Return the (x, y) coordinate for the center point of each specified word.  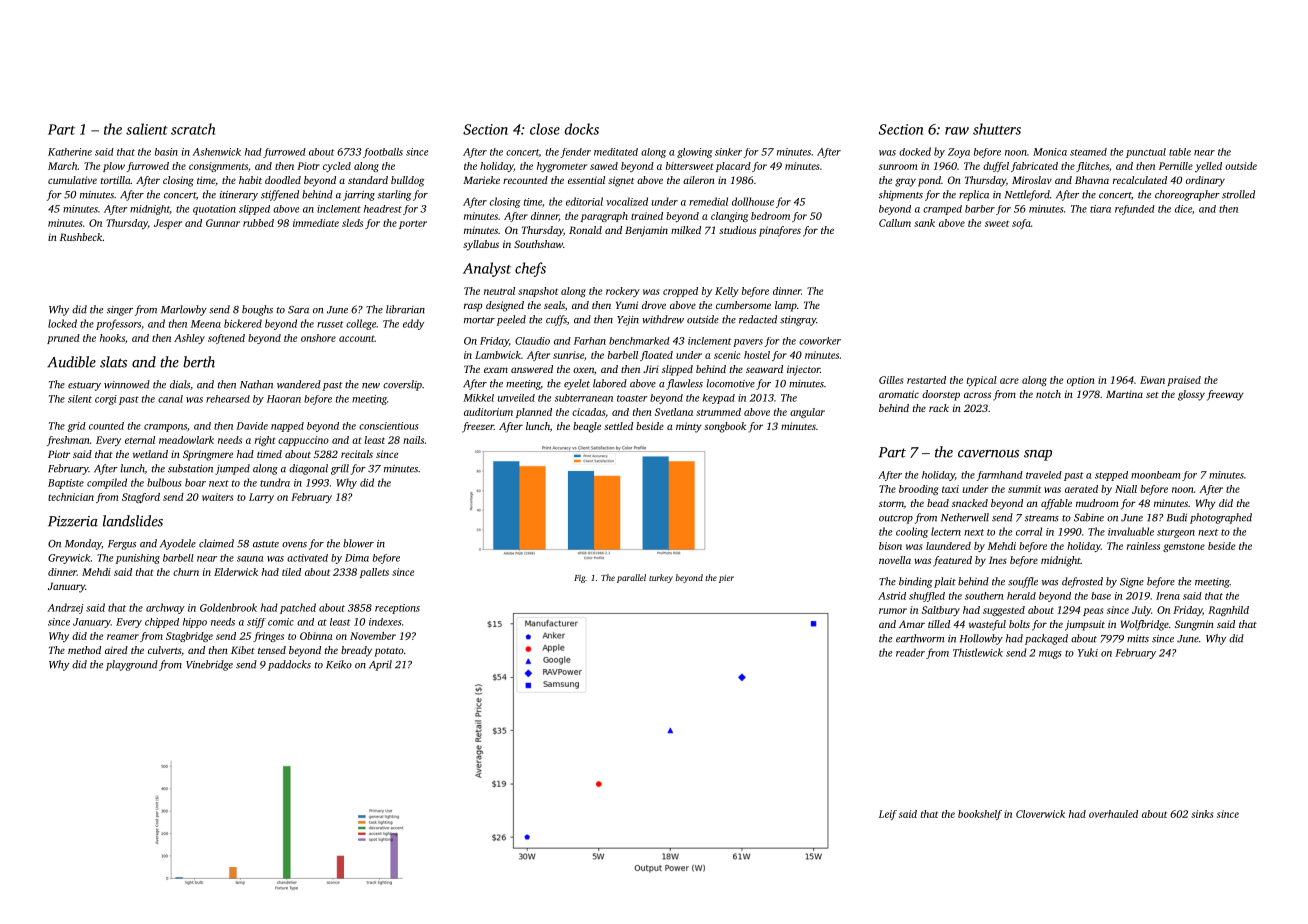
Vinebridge (209, 665)
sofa (1021, 224)
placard (733, 167)
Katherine (70, 152)
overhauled (1113, 814)
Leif (888, 815)
